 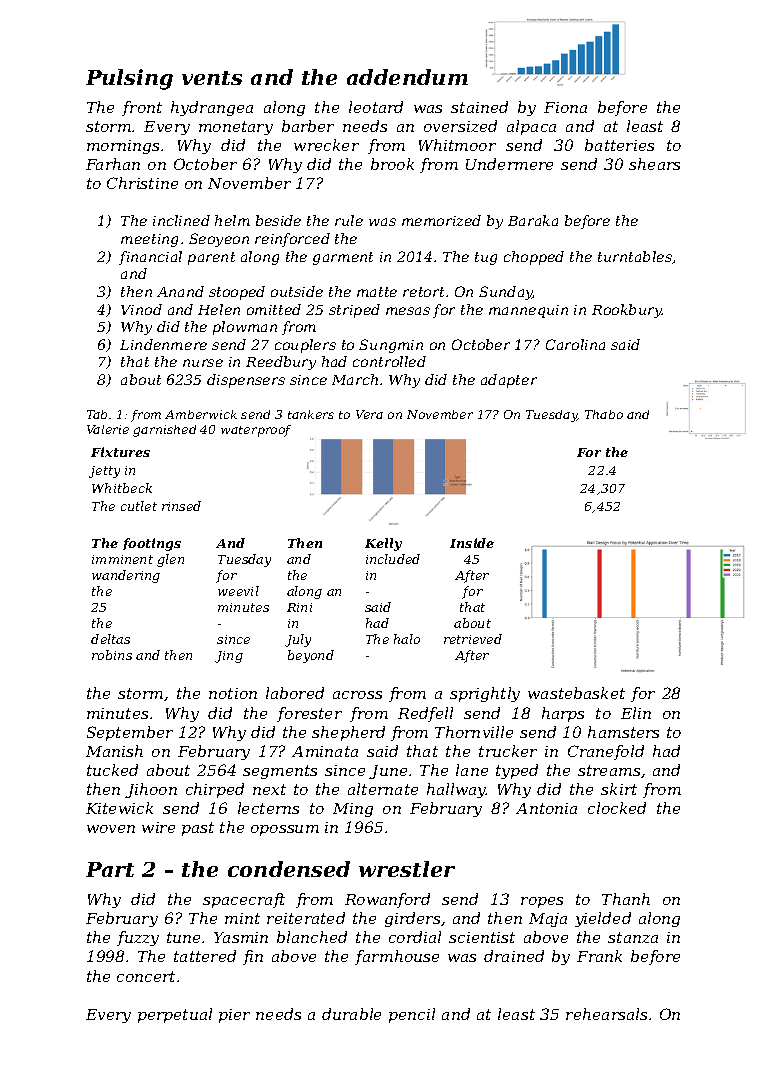 What do you see at coordinates (412, 1015) in the image?
I see `pencil` at bounding box center [412, 1015].
